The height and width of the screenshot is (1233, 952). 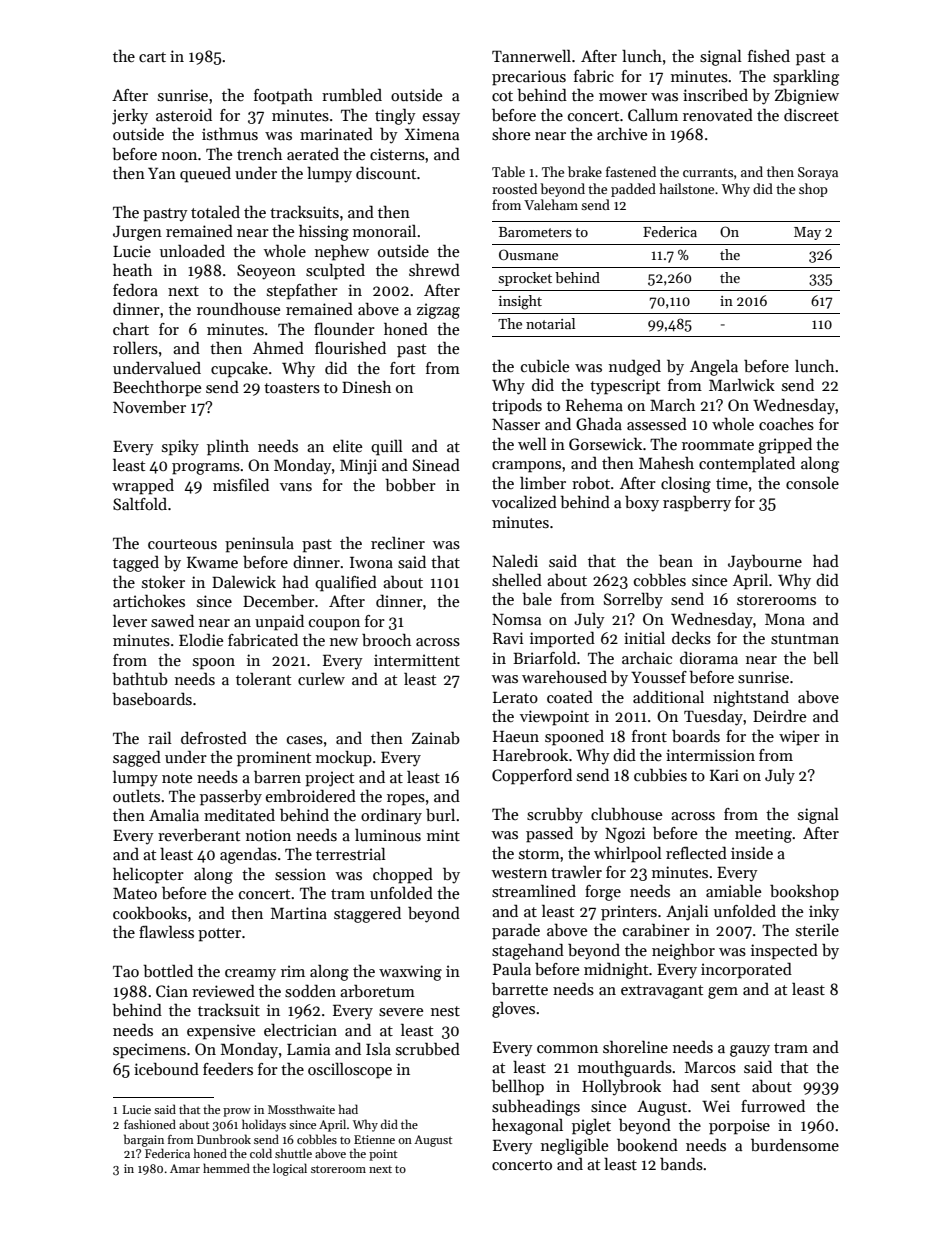 I want to click on May, so click(x=807, y=233).
